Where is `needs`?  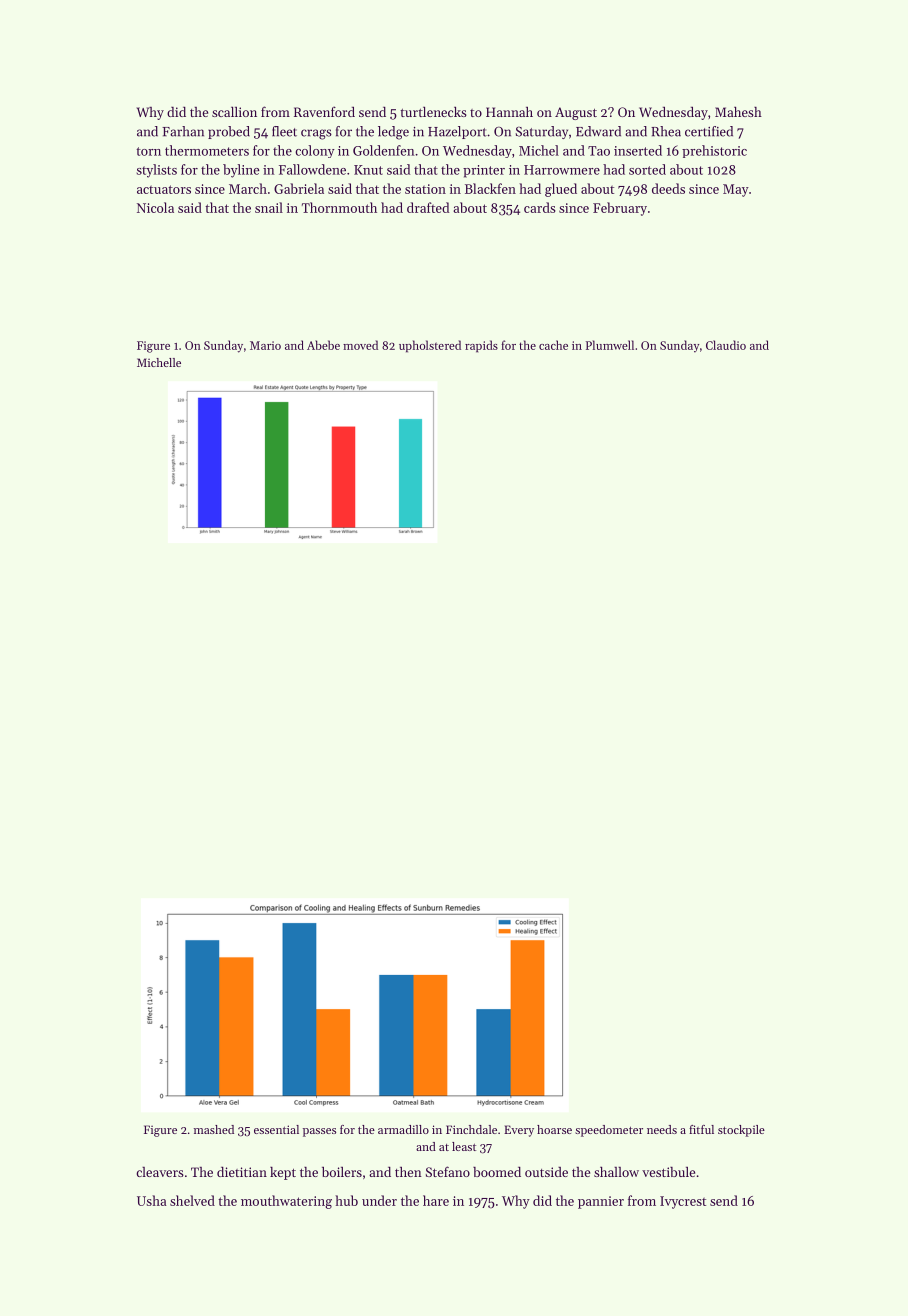 needs is located at coordinates (662, 1129).
